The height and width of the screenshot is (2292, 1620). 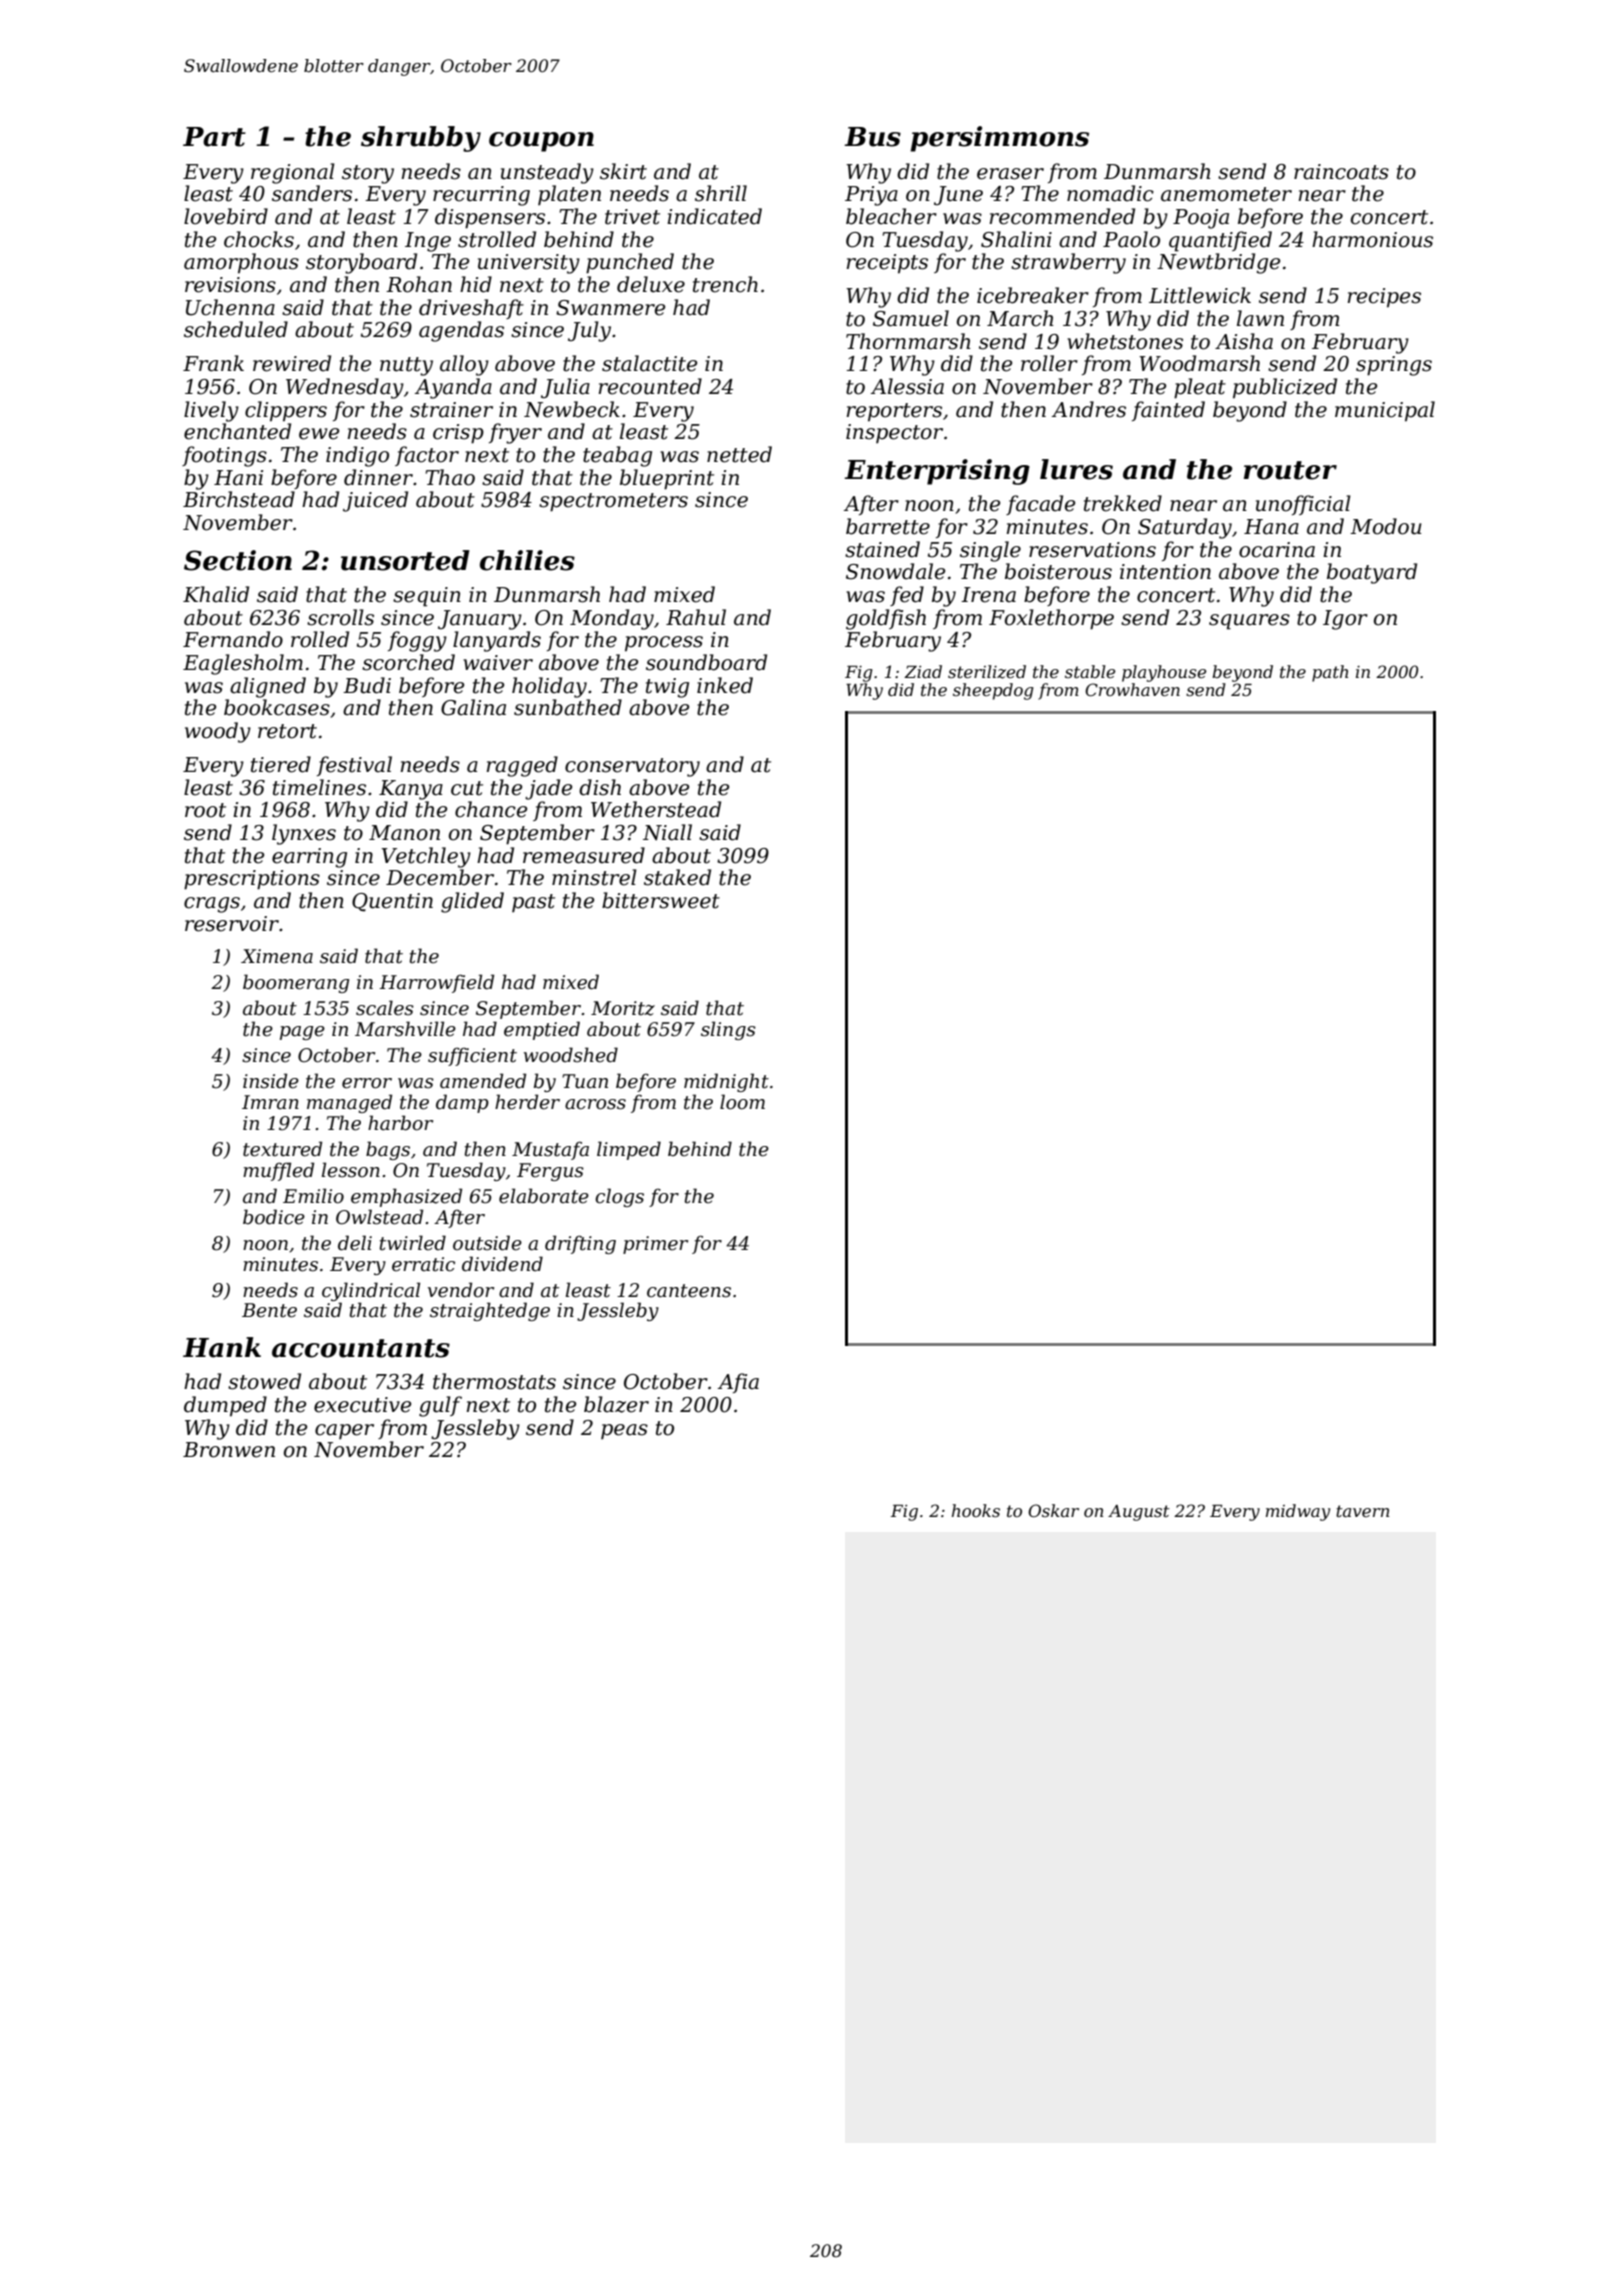 What do you see at coordinates (886, 619) in the screenshot?
I see `goldfish` at bounding box center [886, 619].
